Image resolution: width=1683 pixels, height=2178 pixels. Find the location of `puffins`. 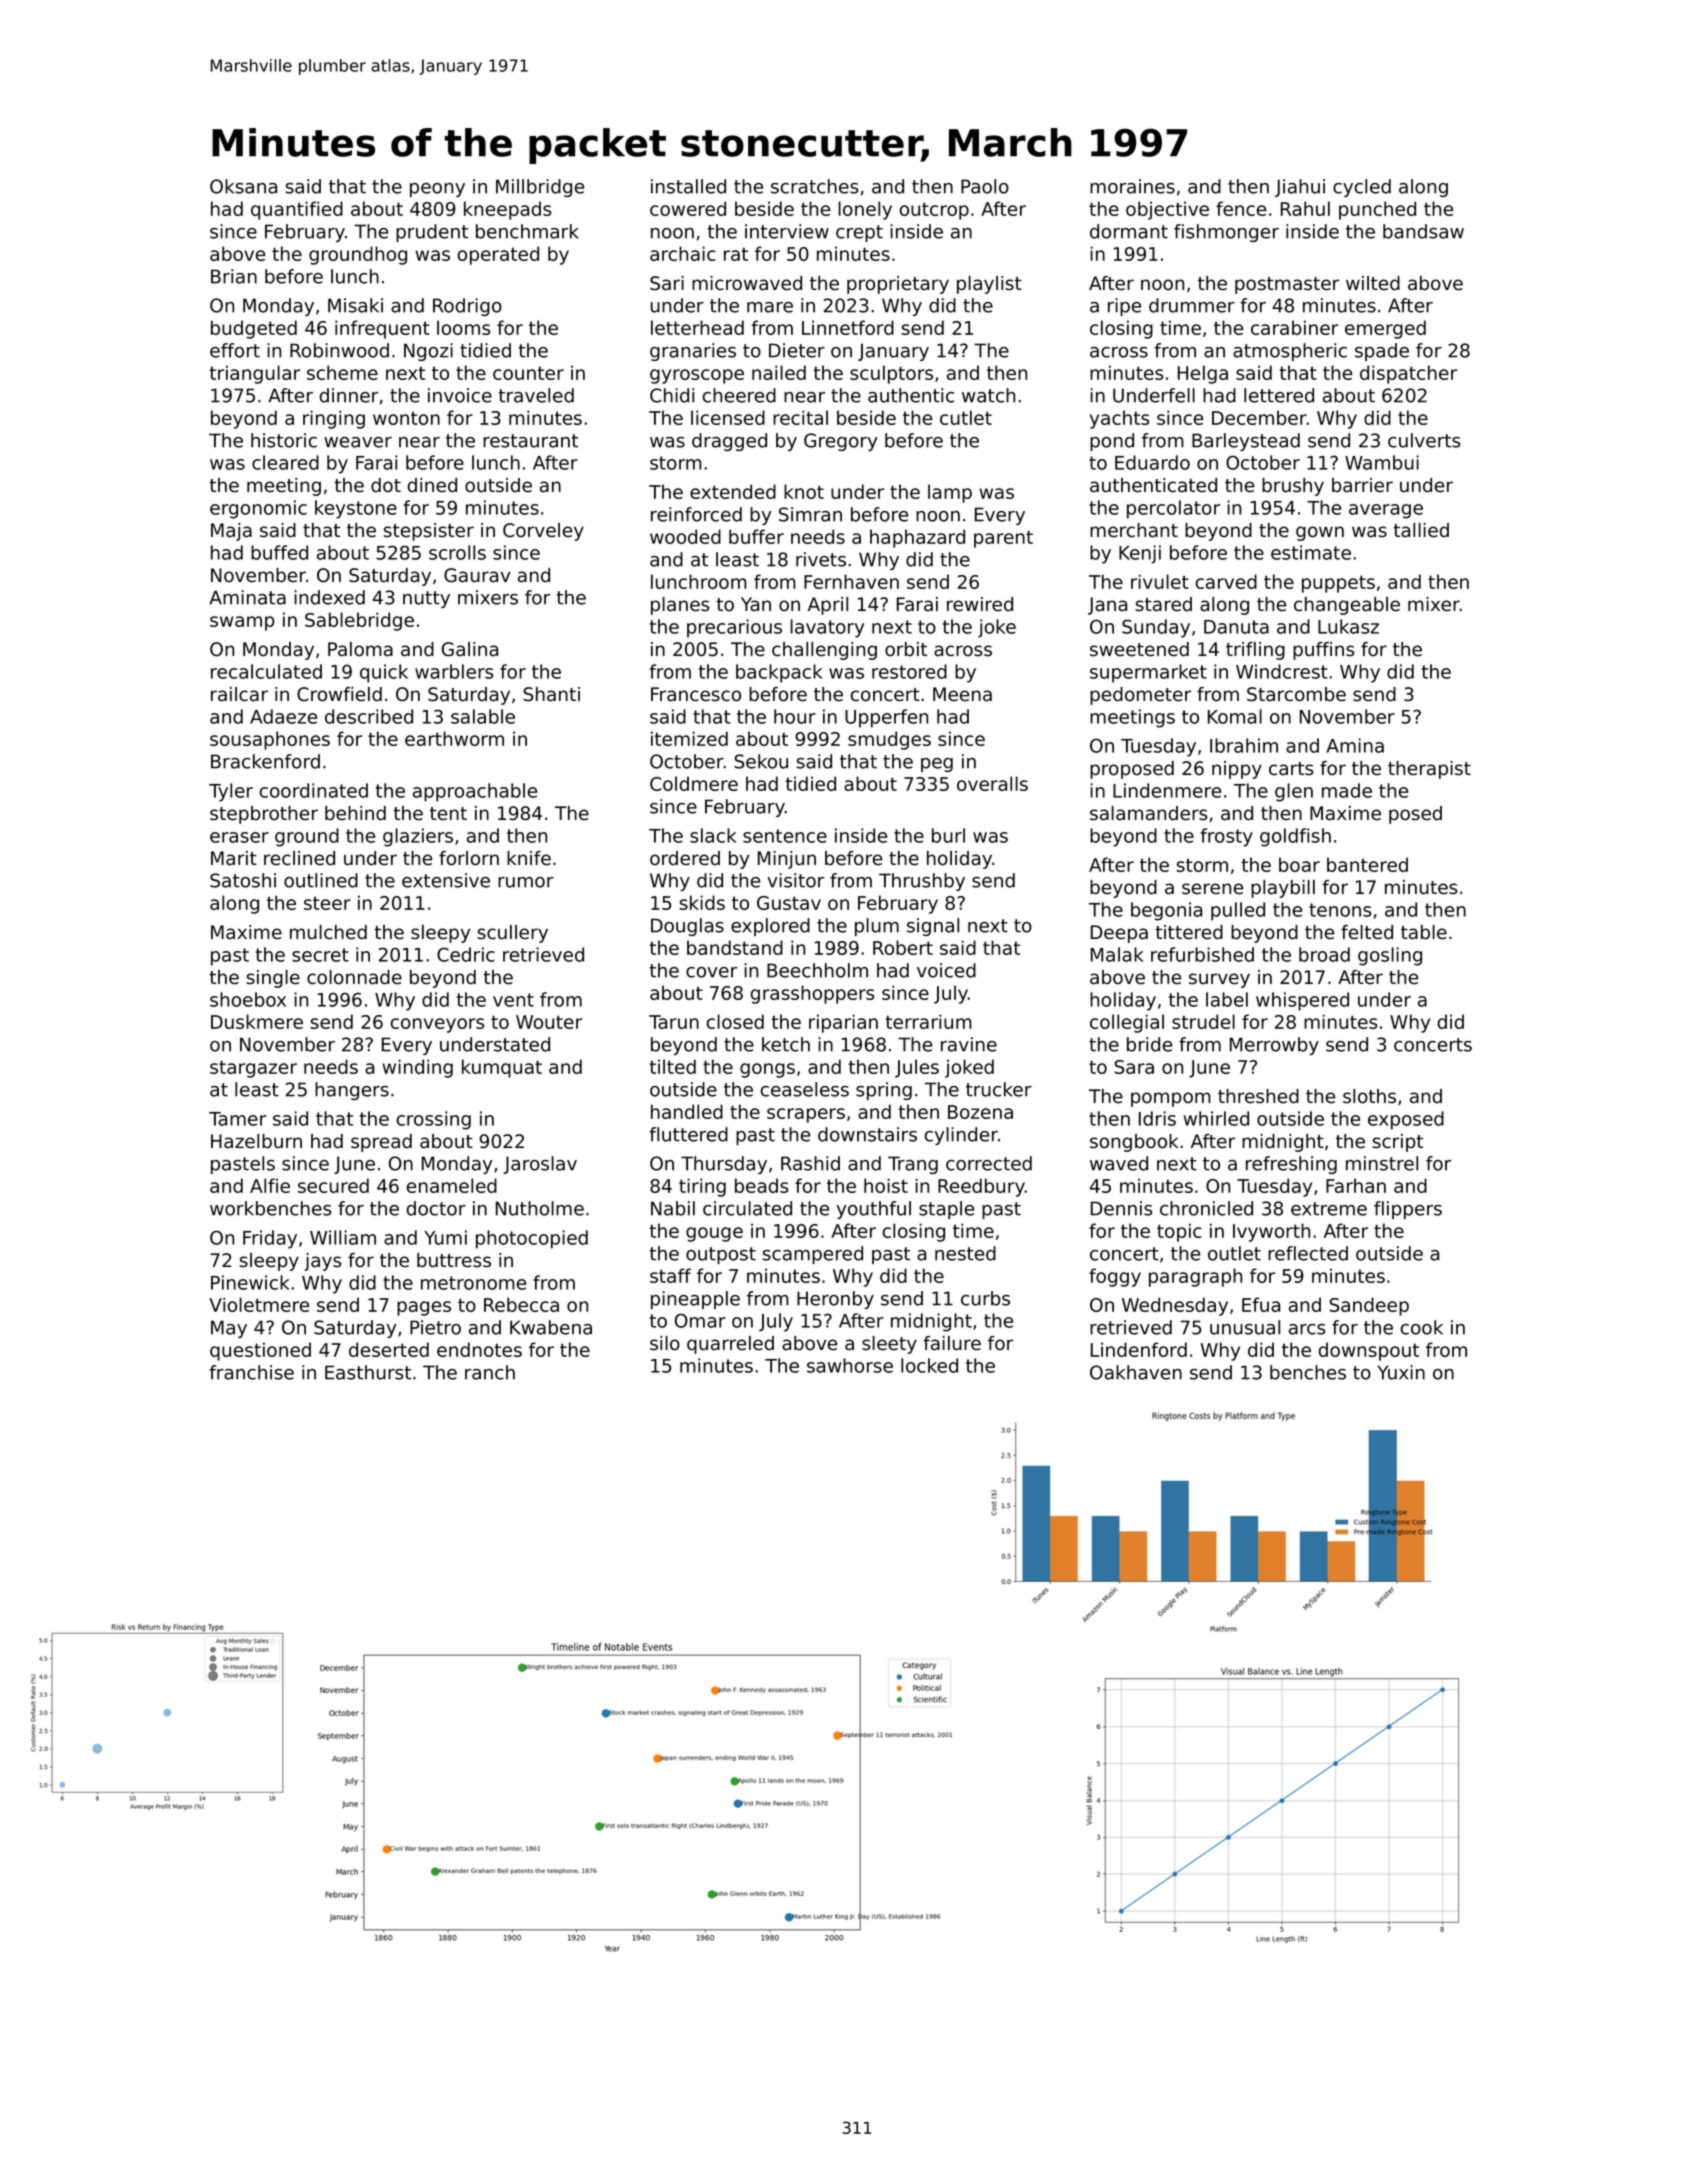

puffins is located at coordinates (1323, 651).
